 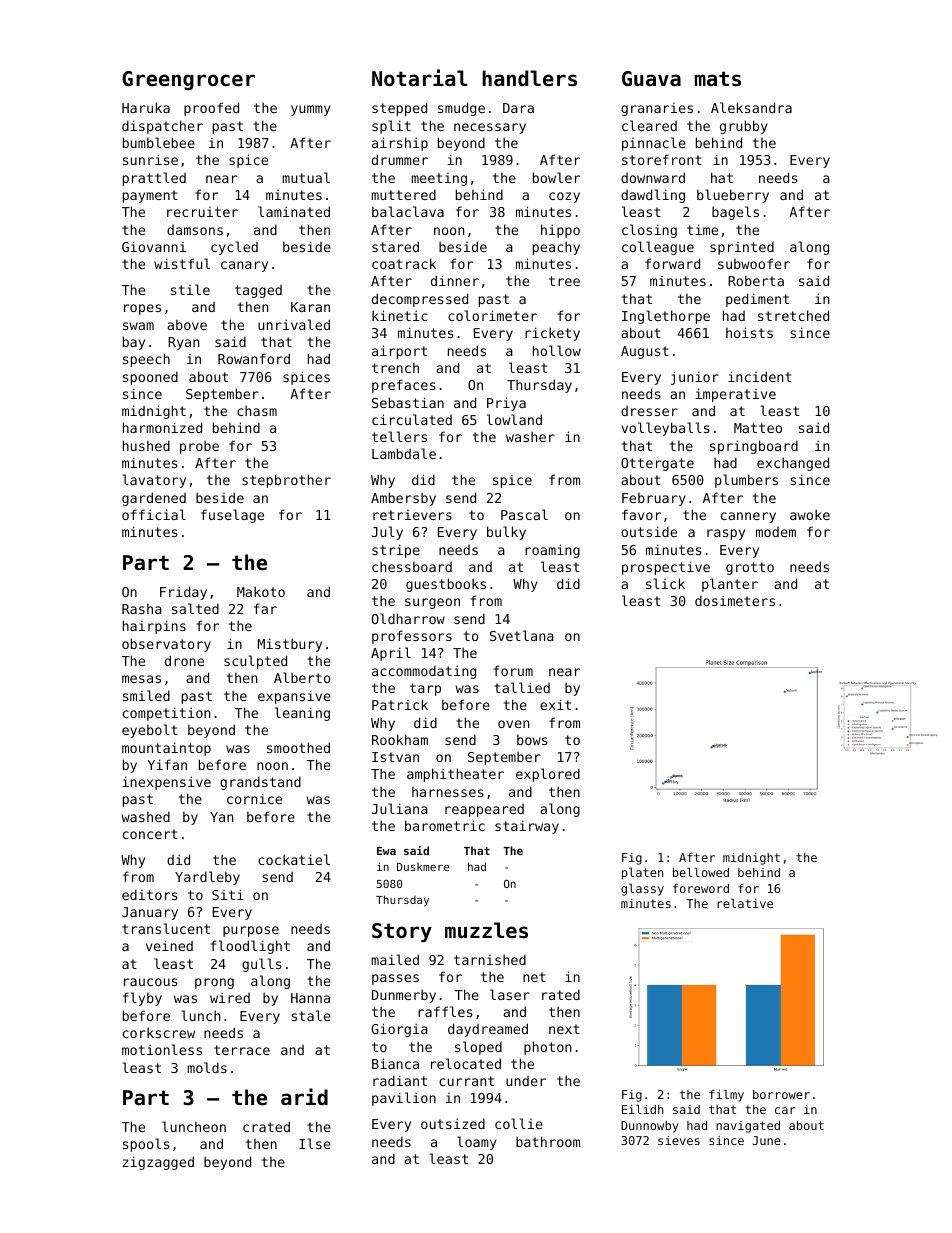 What do you see at coordinates (657, 464) in the image?
I see `Ottergate` at bounding box center [657, 464].
